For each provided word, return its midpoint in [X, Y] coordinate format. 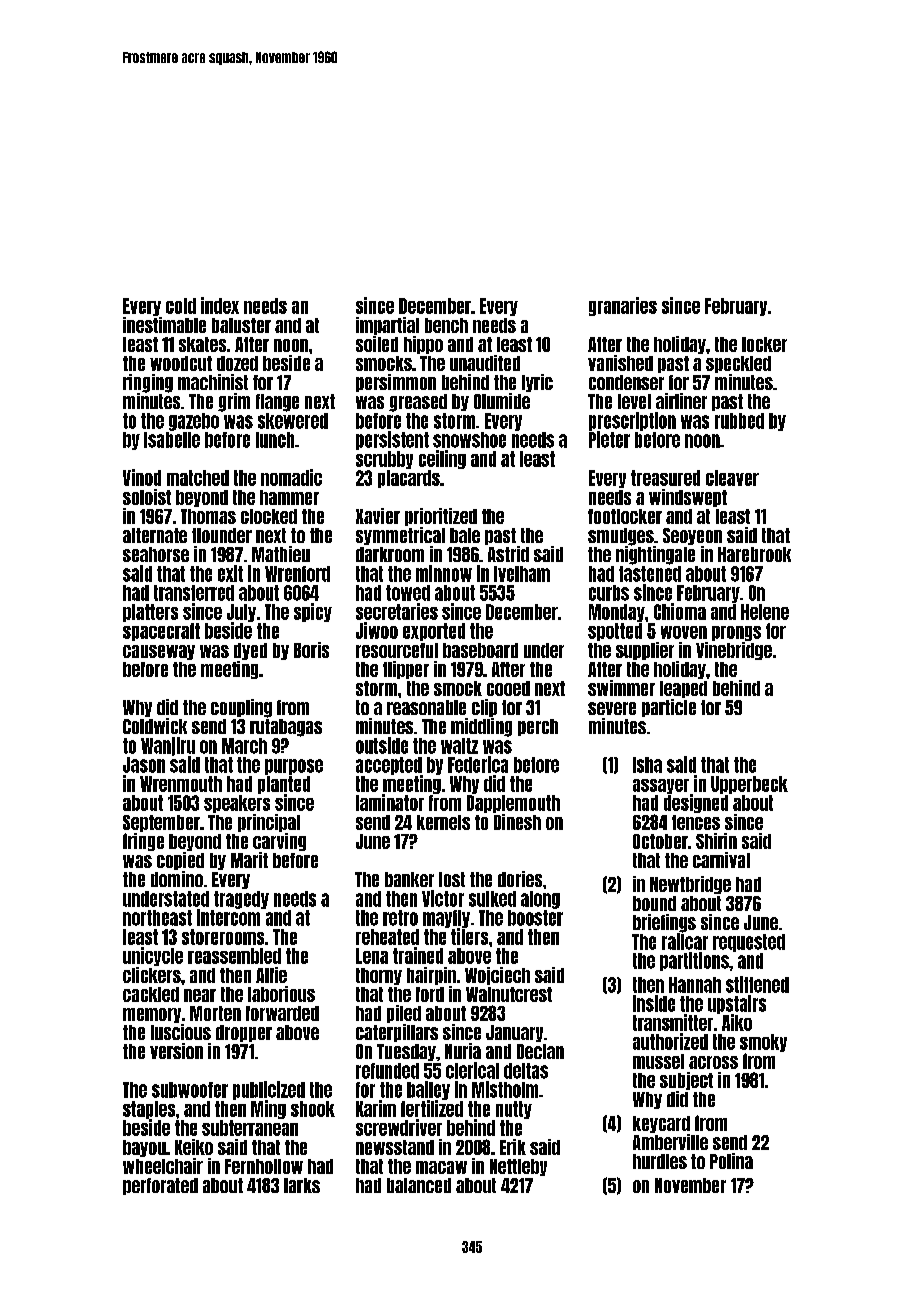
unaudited [485, 363]
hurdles [660, 1161]
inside [654, 1003]
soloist [147, 497]
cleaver [732, 478]
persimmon [396, 383]
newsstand [395, 1147]
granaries [623, 306]
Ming [268, 1109]
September [161, 823]
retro [400, 918]
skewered [293, 421]
